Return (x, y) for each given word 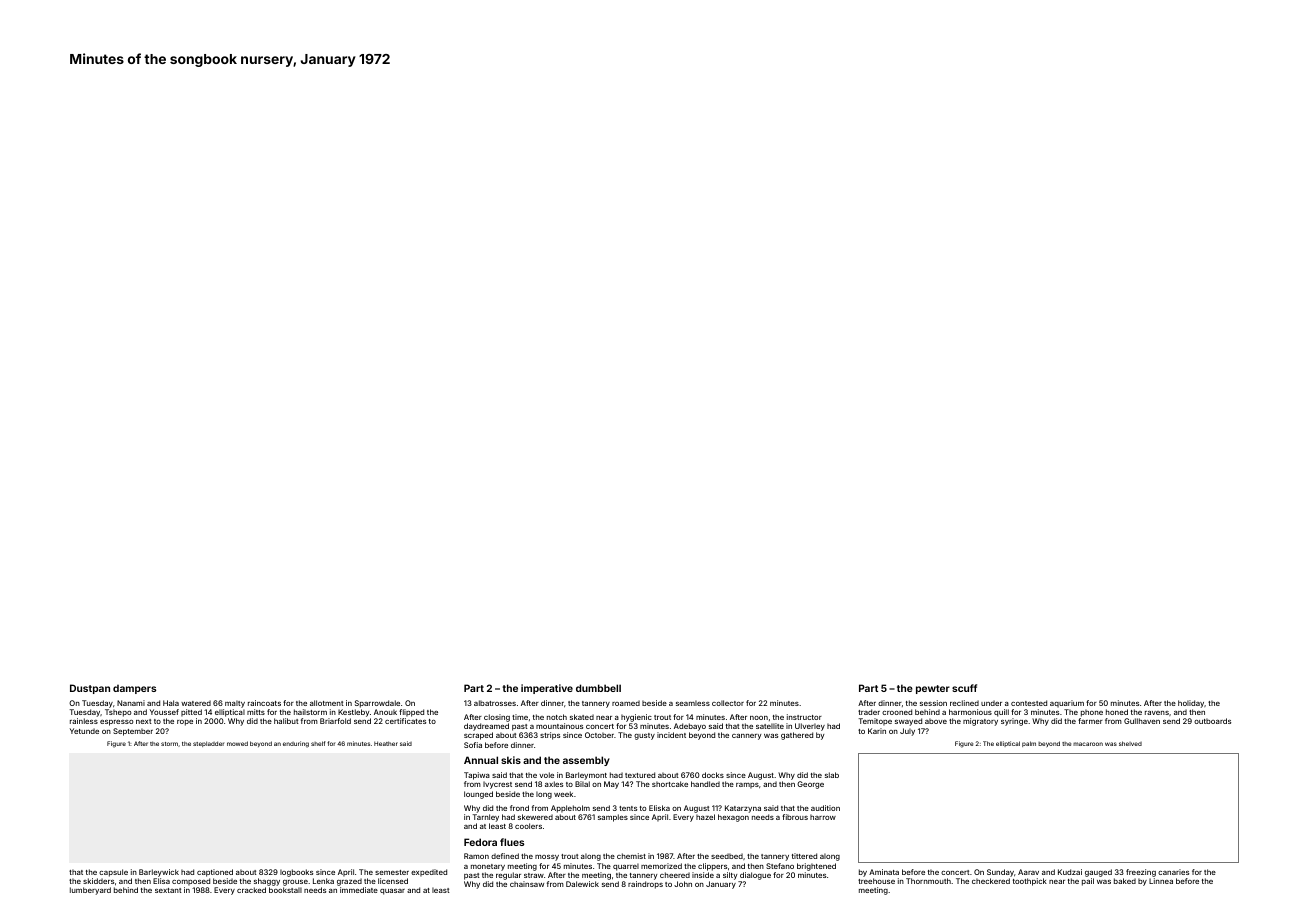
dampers (134, 689)
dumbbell (598, 688)
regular (508, 876)
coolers (528, 826)
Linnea (1161, 881)
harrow (823, 817)
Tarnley (486, 818)
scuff (964, 688)
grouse (295, 883)
